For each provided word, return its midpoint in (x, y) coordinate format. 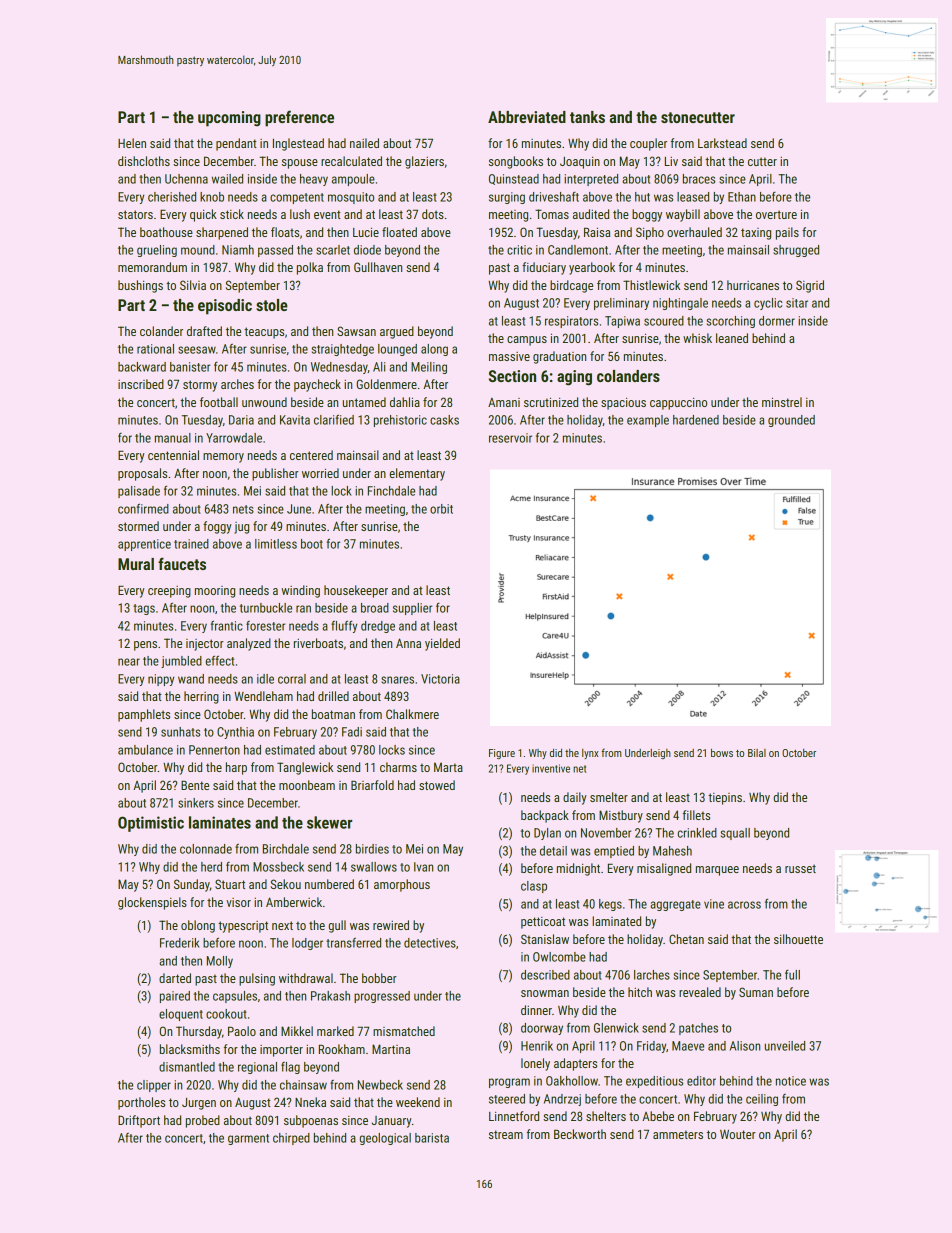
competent (297, 198)
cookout (226, 1014)
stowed (437, 785)
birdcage (571, 286)
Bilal (757, 753)
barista (432, 1138)
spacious (623, 403)
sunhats (180, 732)
